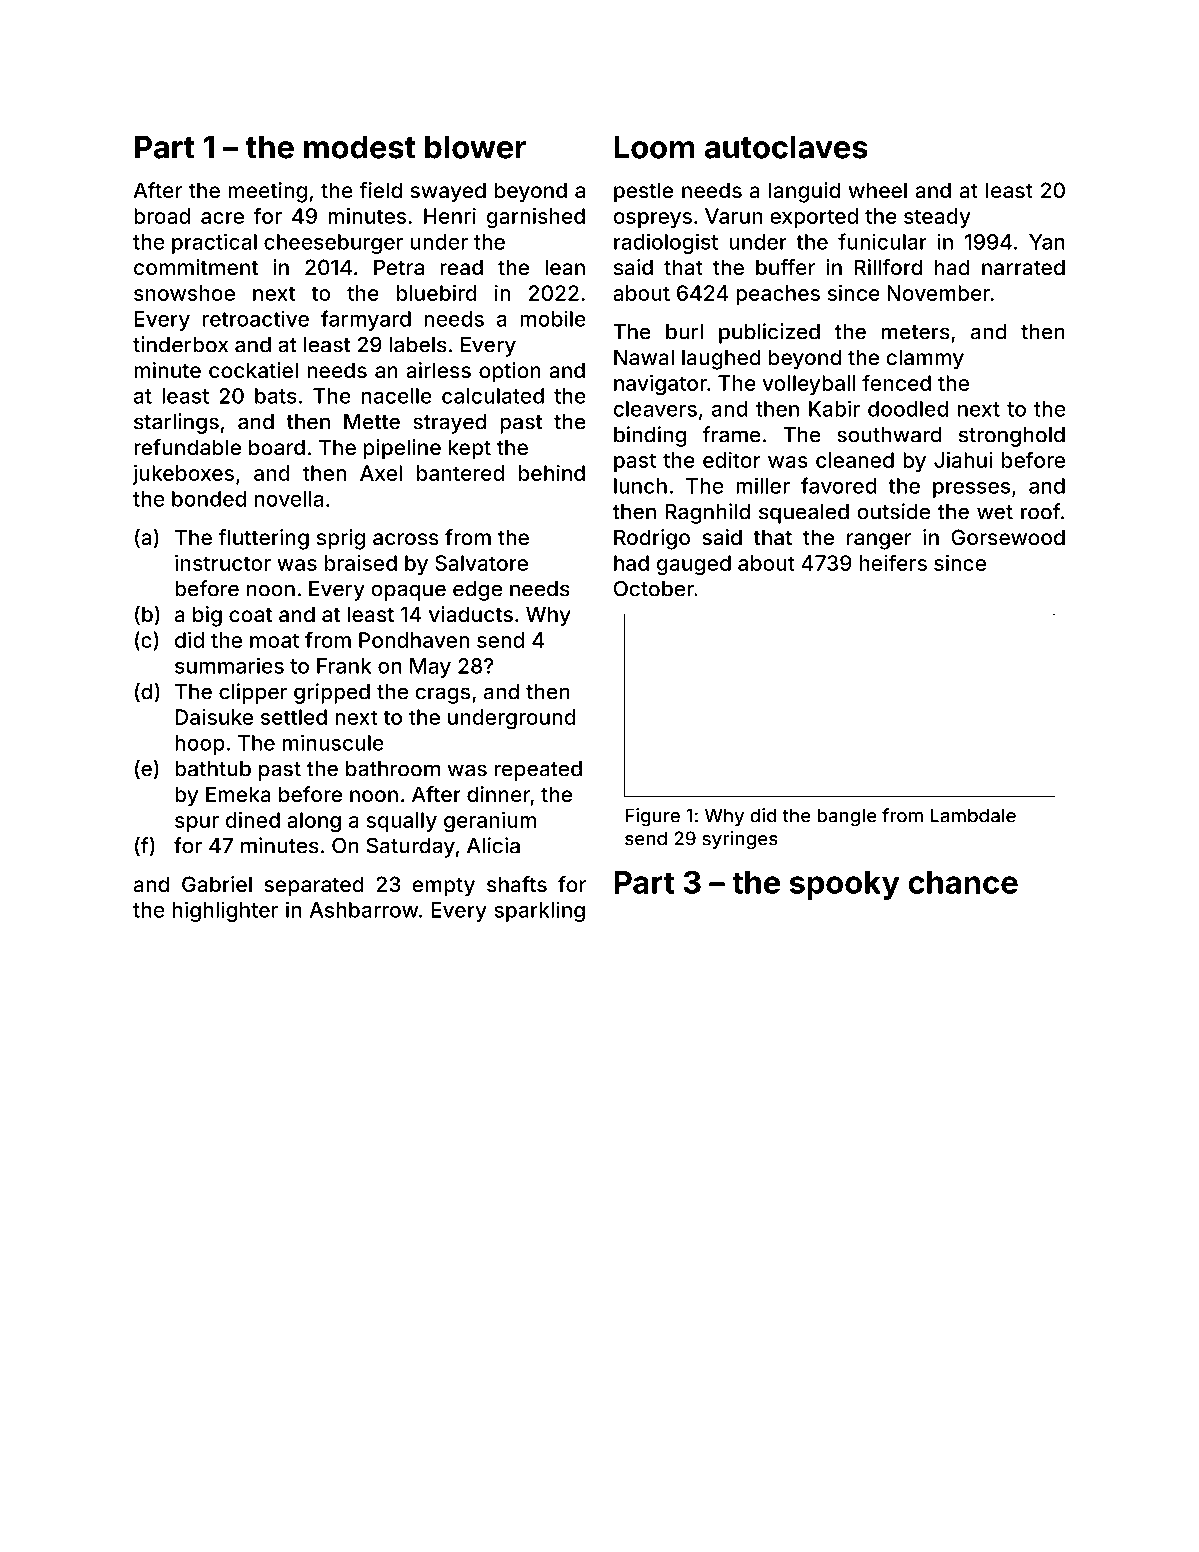  What do you see at coordinates (274, 640) in the screenshot?
I see `moat` at bounding box center [274, 640].
